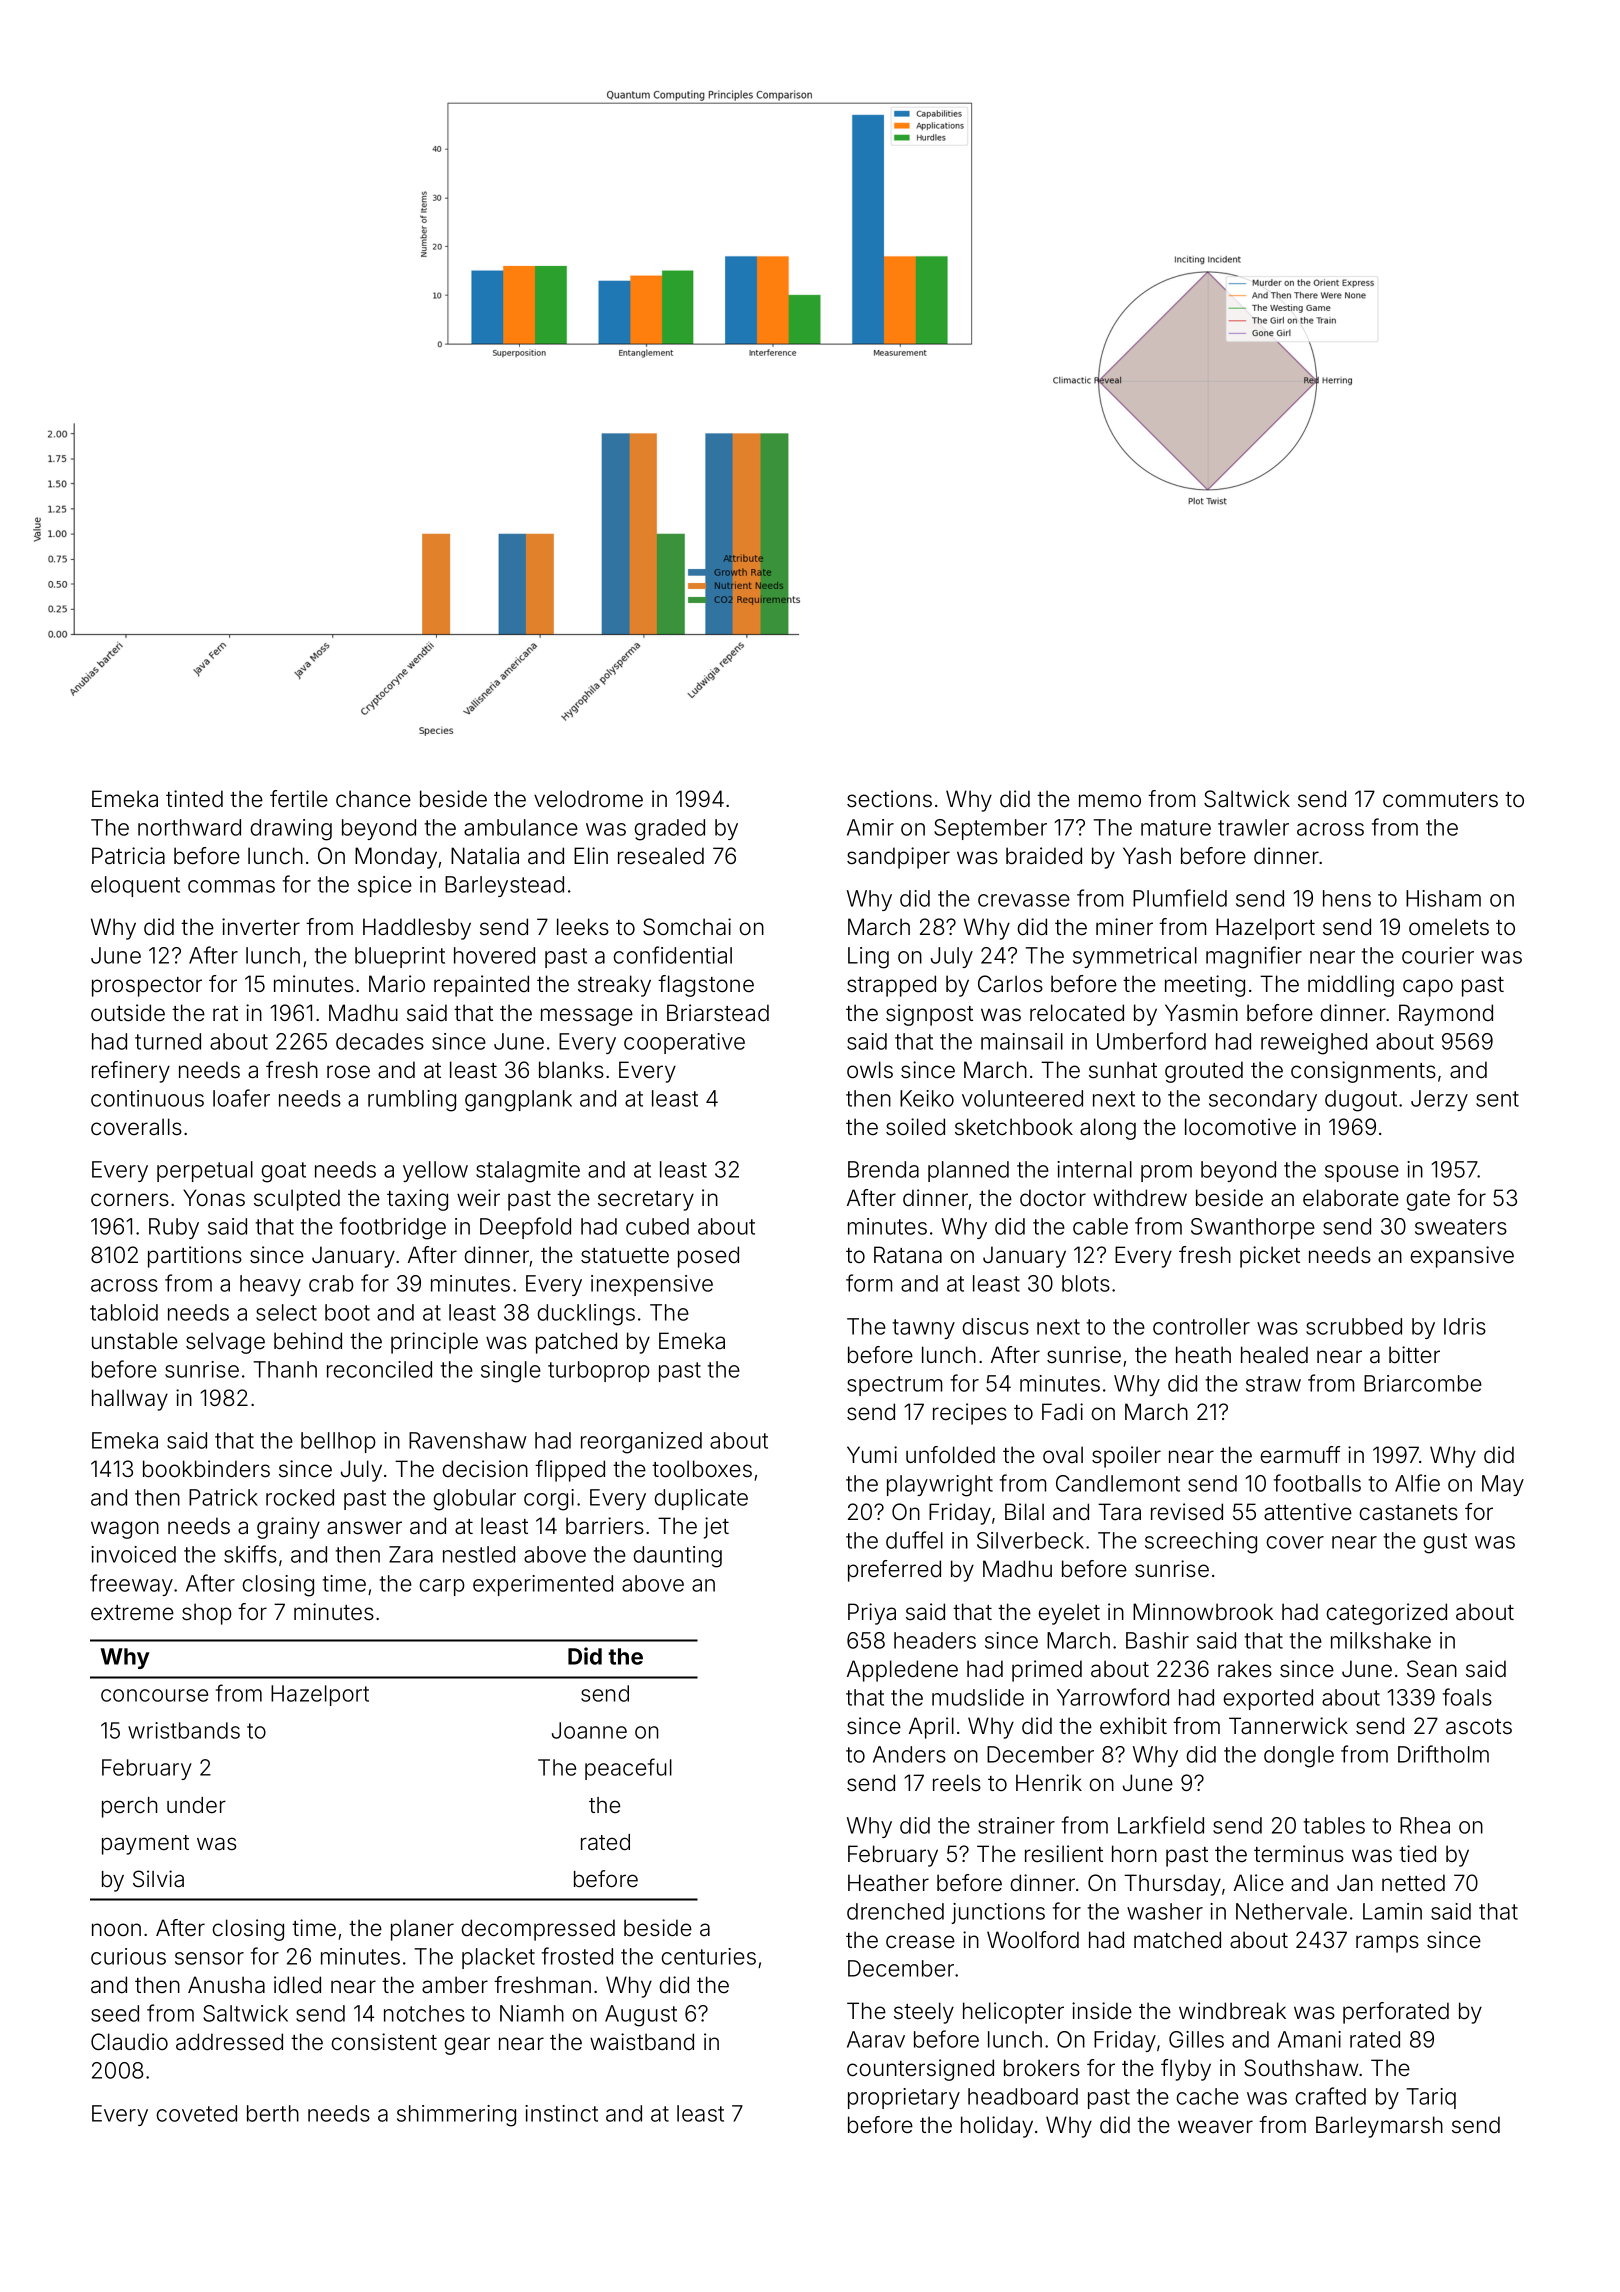 The width and height of the page is (1620, 2292). I want to click on unfolded, so click(950, 1455).
